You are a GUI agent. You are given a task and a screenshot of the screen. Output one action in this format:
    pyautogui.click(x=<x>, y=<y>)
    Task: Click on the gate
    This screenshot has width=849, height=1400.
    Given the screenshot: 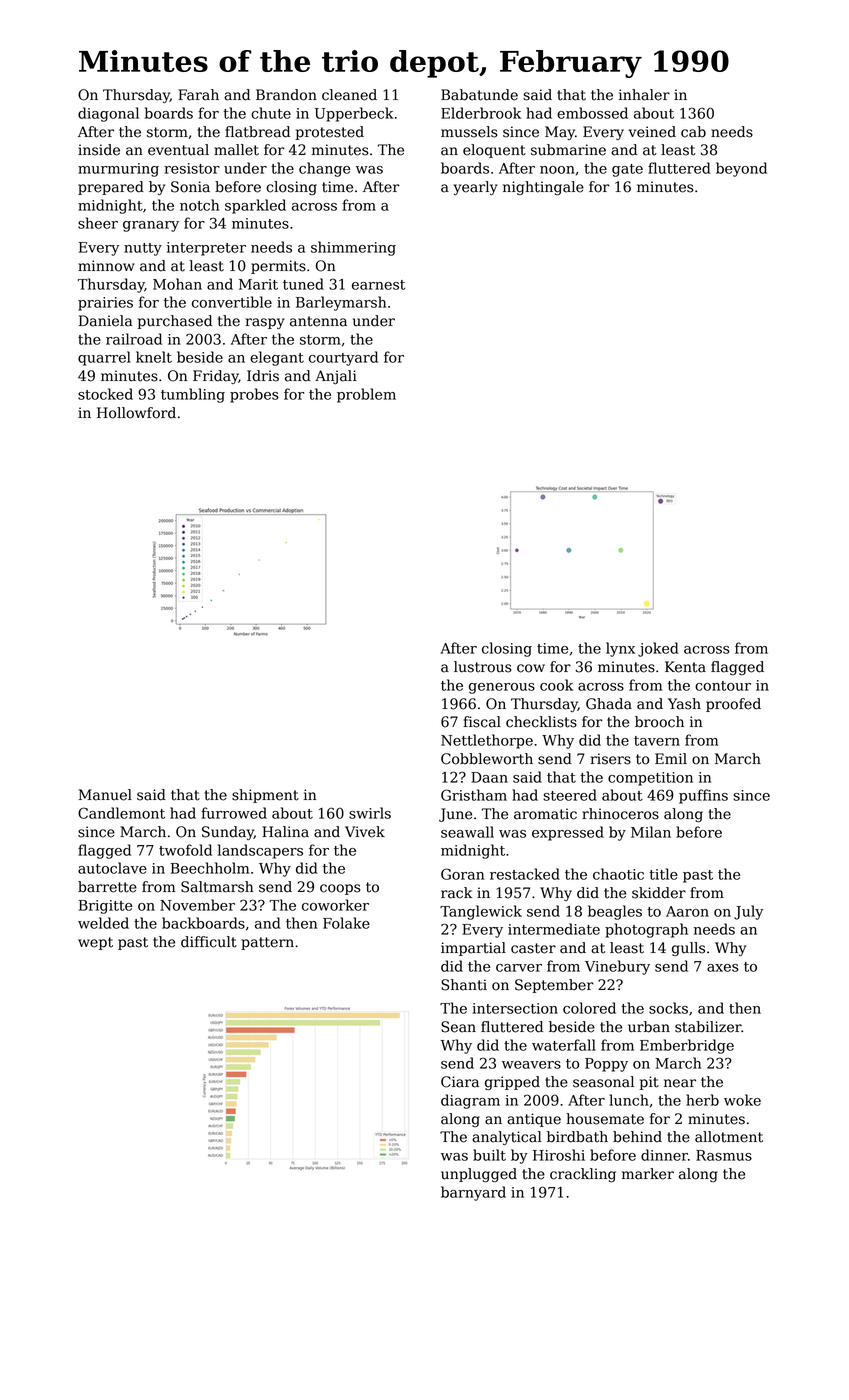 What is the action you would take?
    pyautogui.click(x=627, y=170)
